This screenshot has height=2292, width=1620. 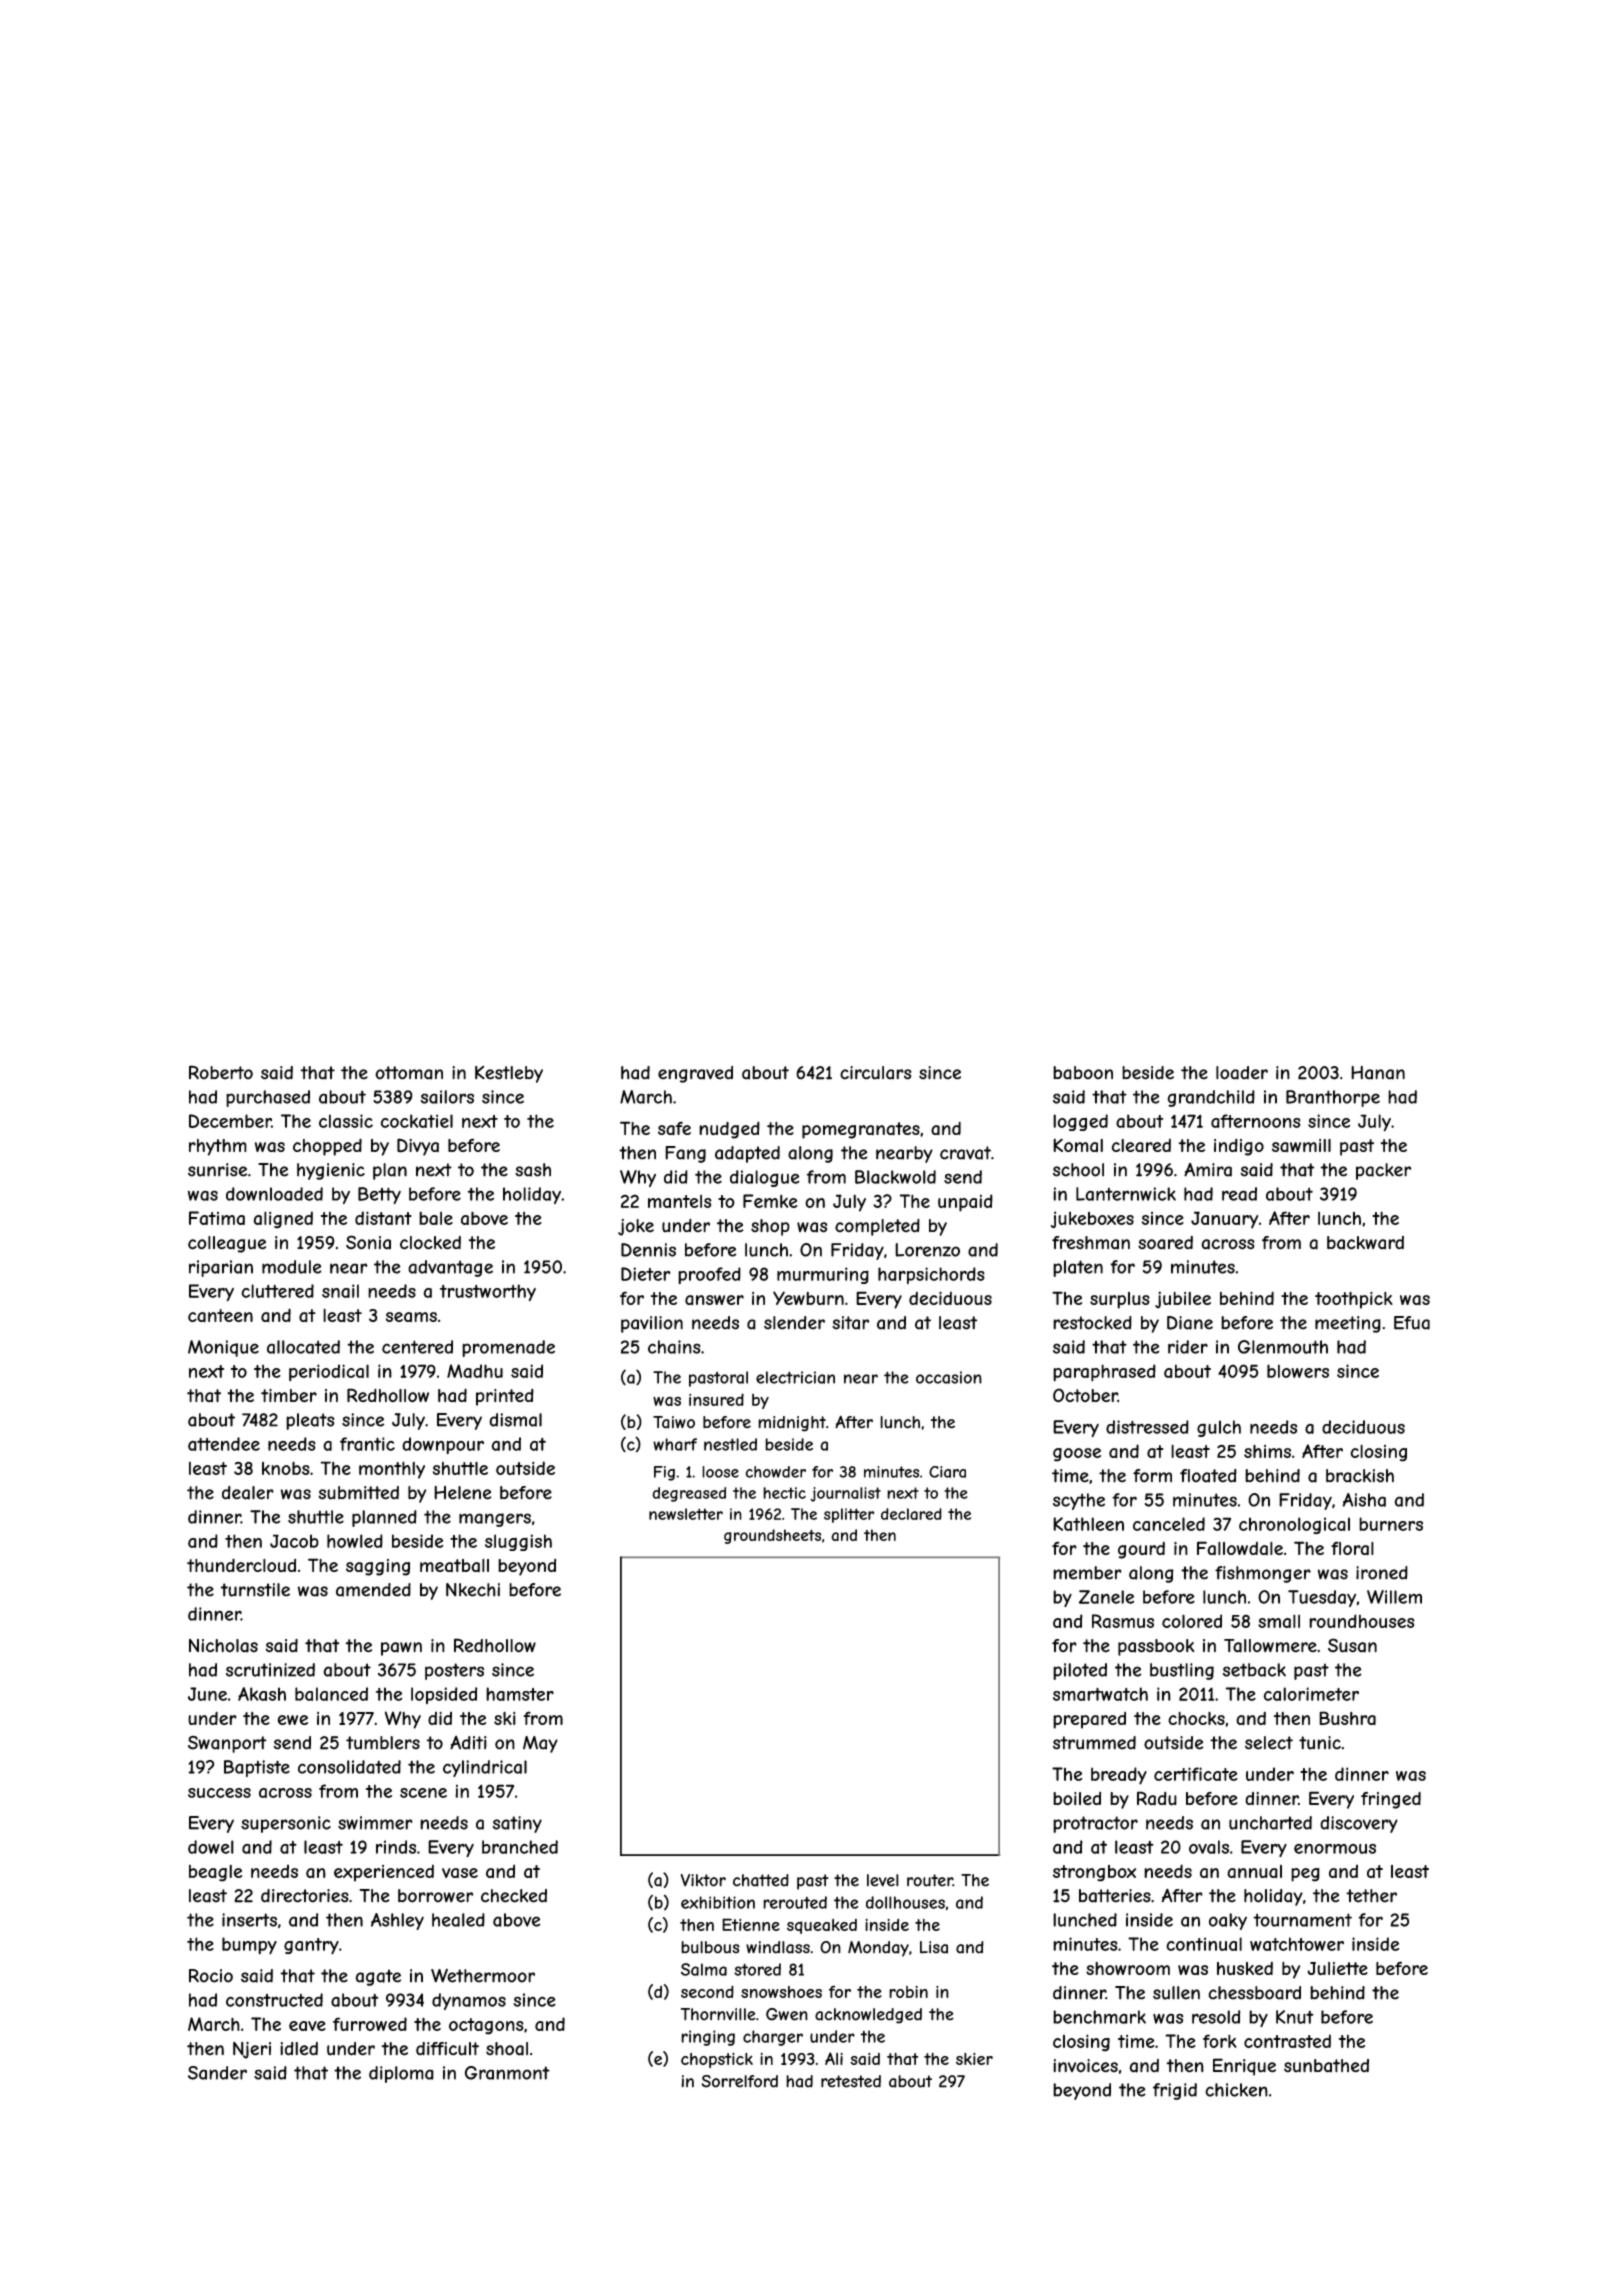 I want to click on Wethermoor, so click(x=483, y=1976).
